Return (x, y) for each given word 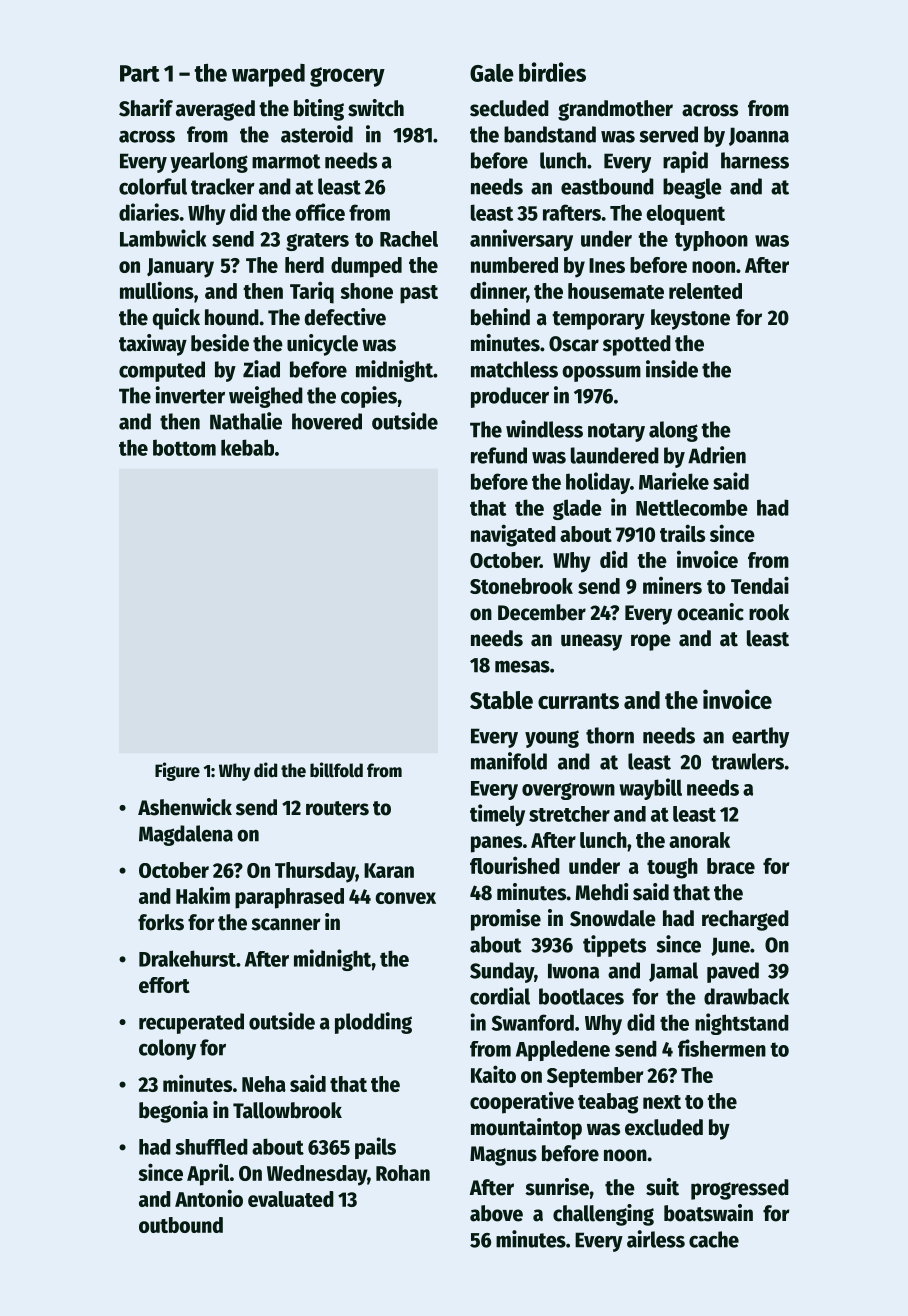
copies (369, 397)
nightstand (742, 1024)
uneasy (591, 642)
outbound (181, 1225)
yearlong (209, 162)
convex (405, 898)
